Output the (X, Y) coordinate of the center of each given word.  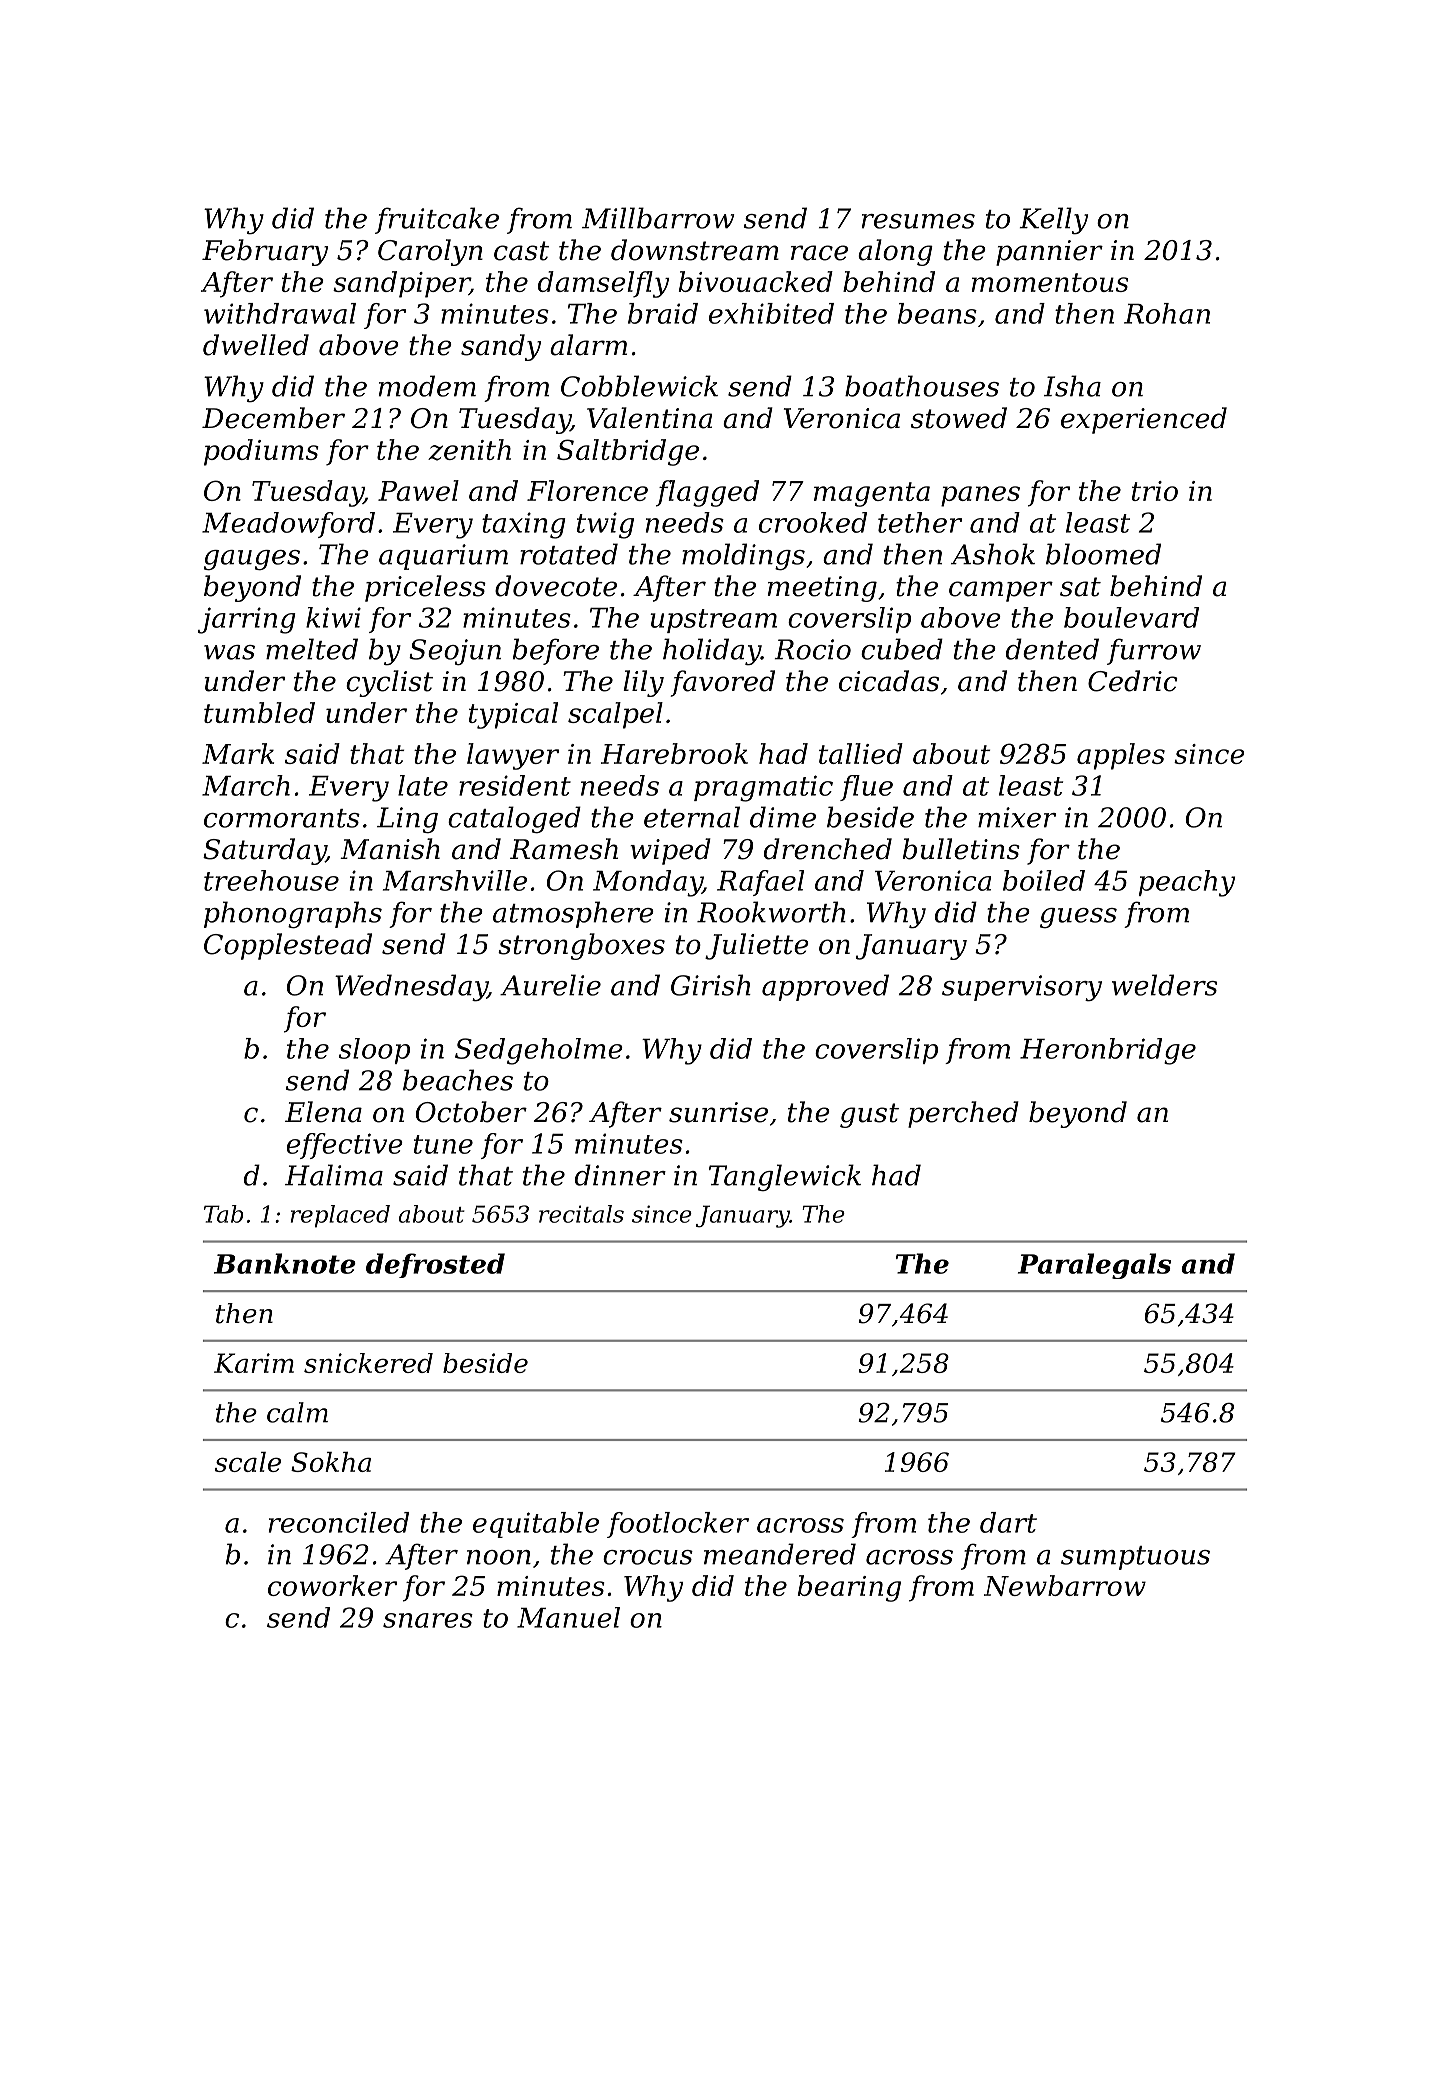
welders (1164, 985)
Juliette (757, 946)
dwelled (256, 345)
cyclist (389, 683)
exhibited (771, 313)
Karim (254, 1363)
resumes (918, 221)
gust (869, 1115)
